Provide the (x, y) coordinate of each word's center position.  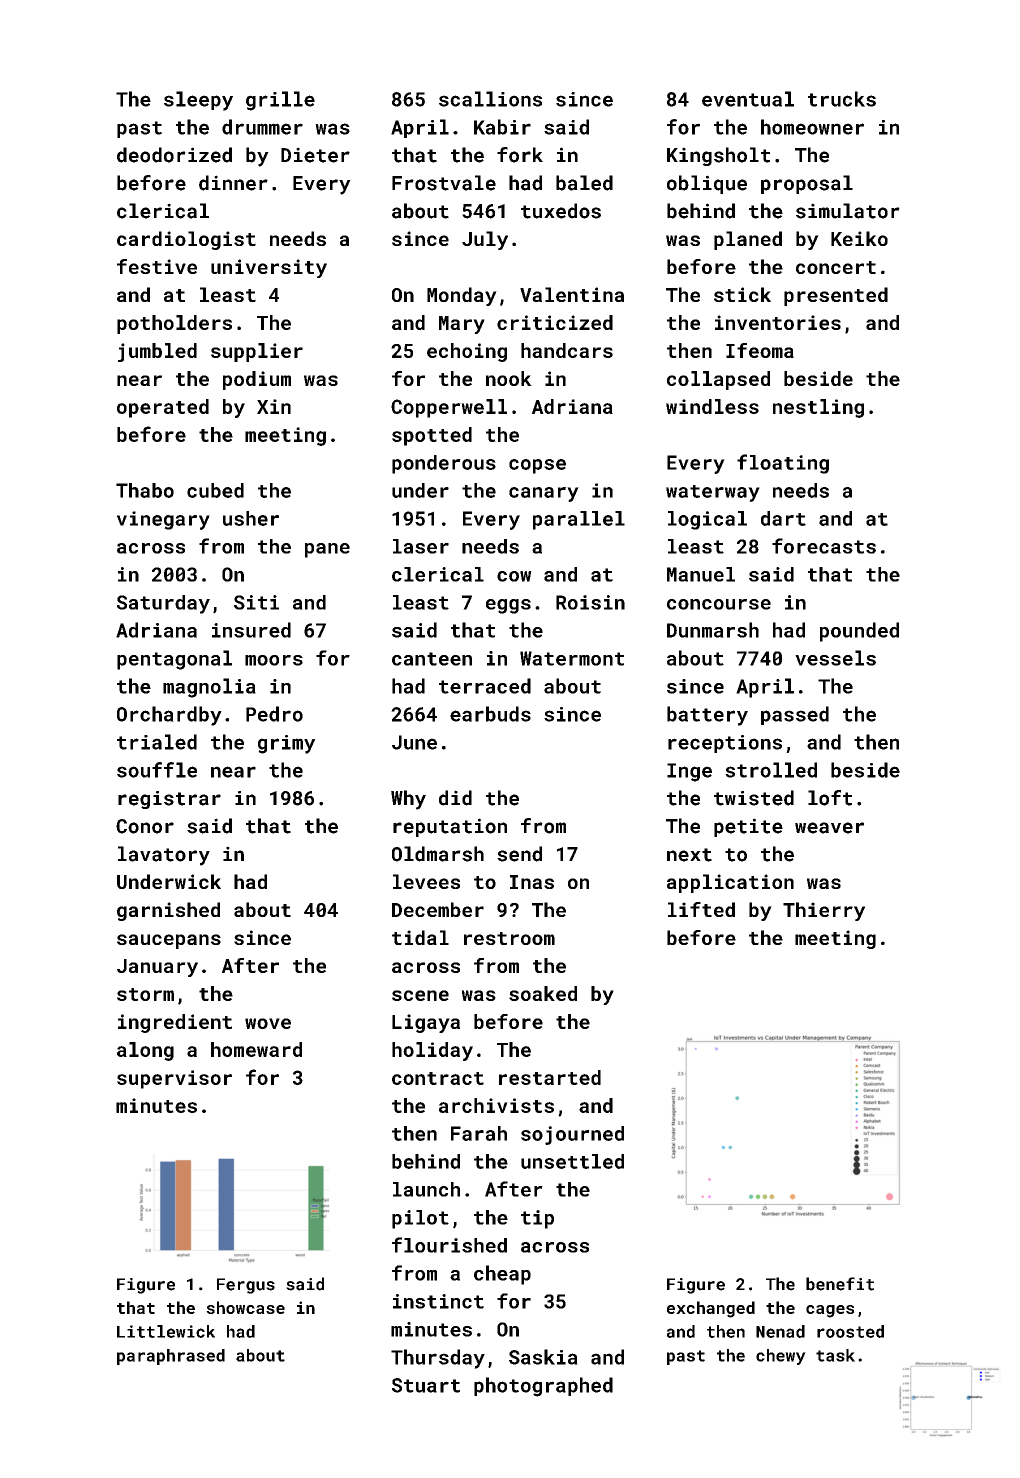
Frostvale (444, 183)
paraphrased (171, 1357)
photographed (543, 1387)
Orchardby (169, 716)
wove (268, 1023)
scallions (490, 99)
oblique (707, 184)
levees (426, 881)
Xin (274, 406)
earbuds (490, 714)
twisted (754, 798)
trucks (842, 99)
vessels (835, 658)
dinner (233, 183)
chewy (781, 1357)
